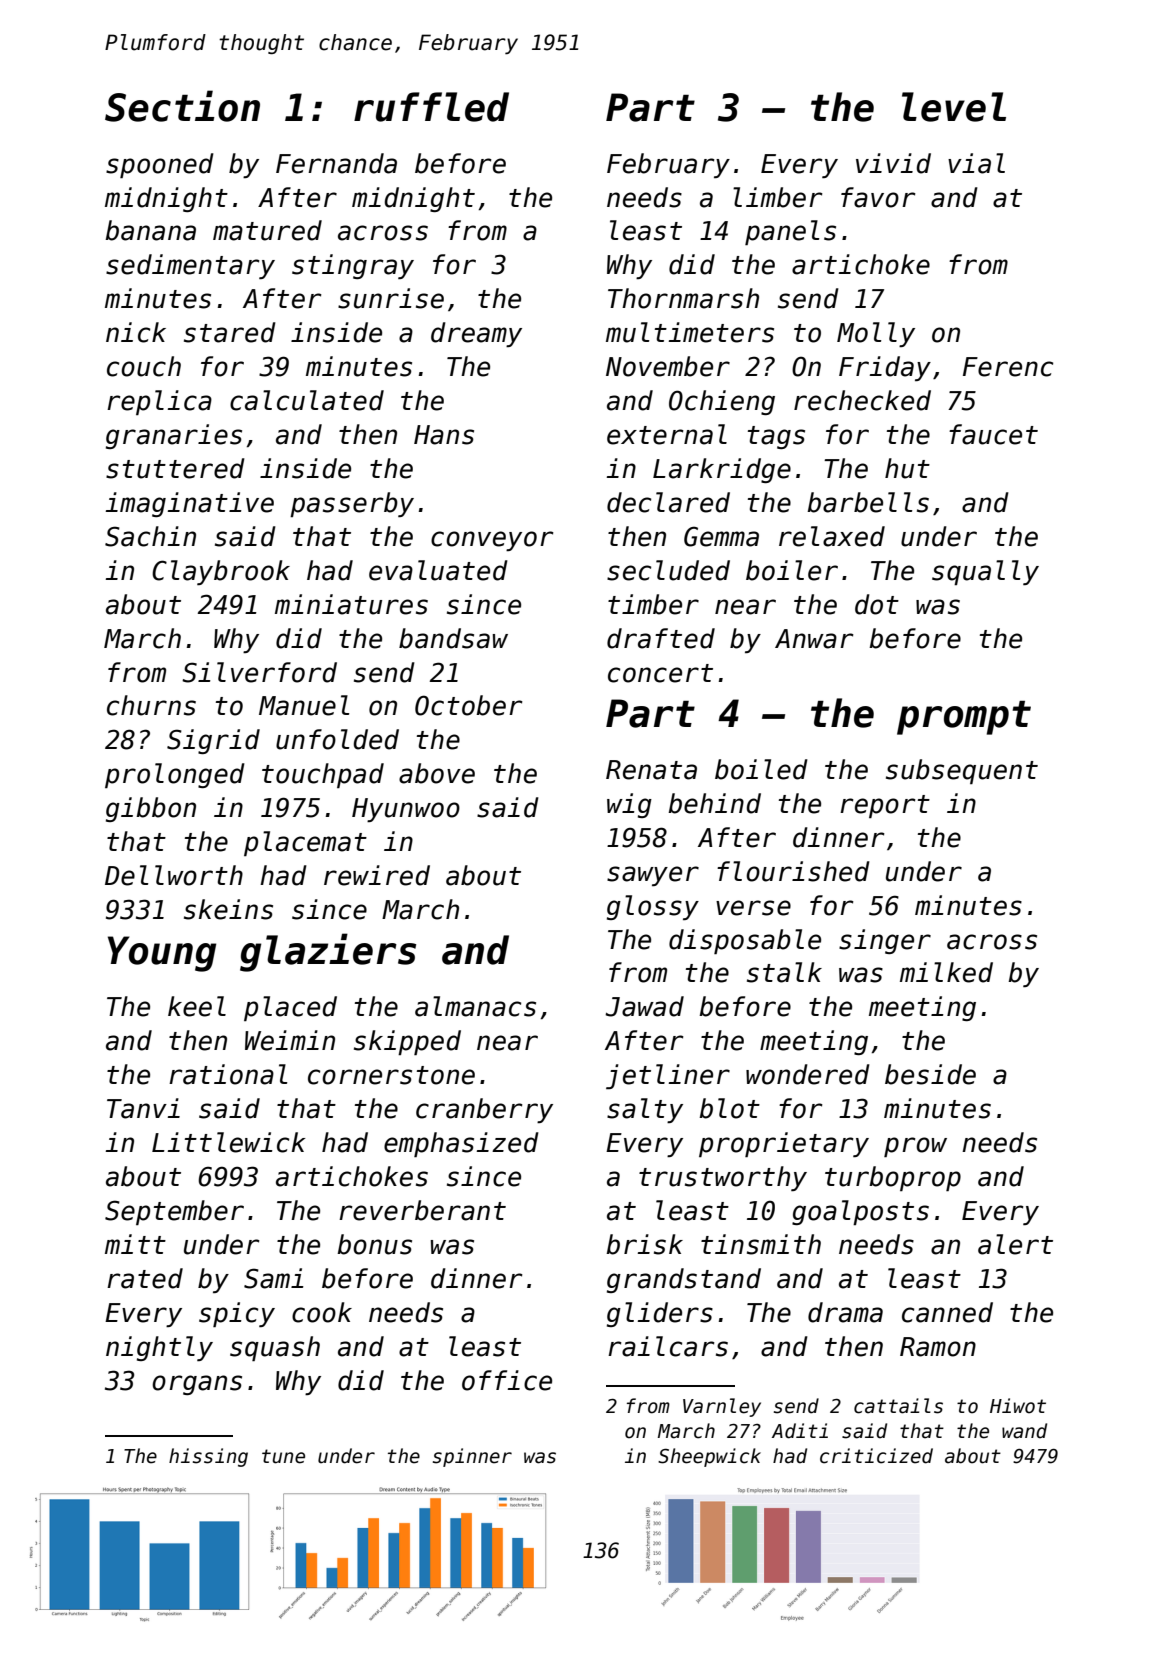  What do you see at coordinates (1018, 1406) in the screenshot?
I see `Hiwot` at bounding box center [1018, 1406].
